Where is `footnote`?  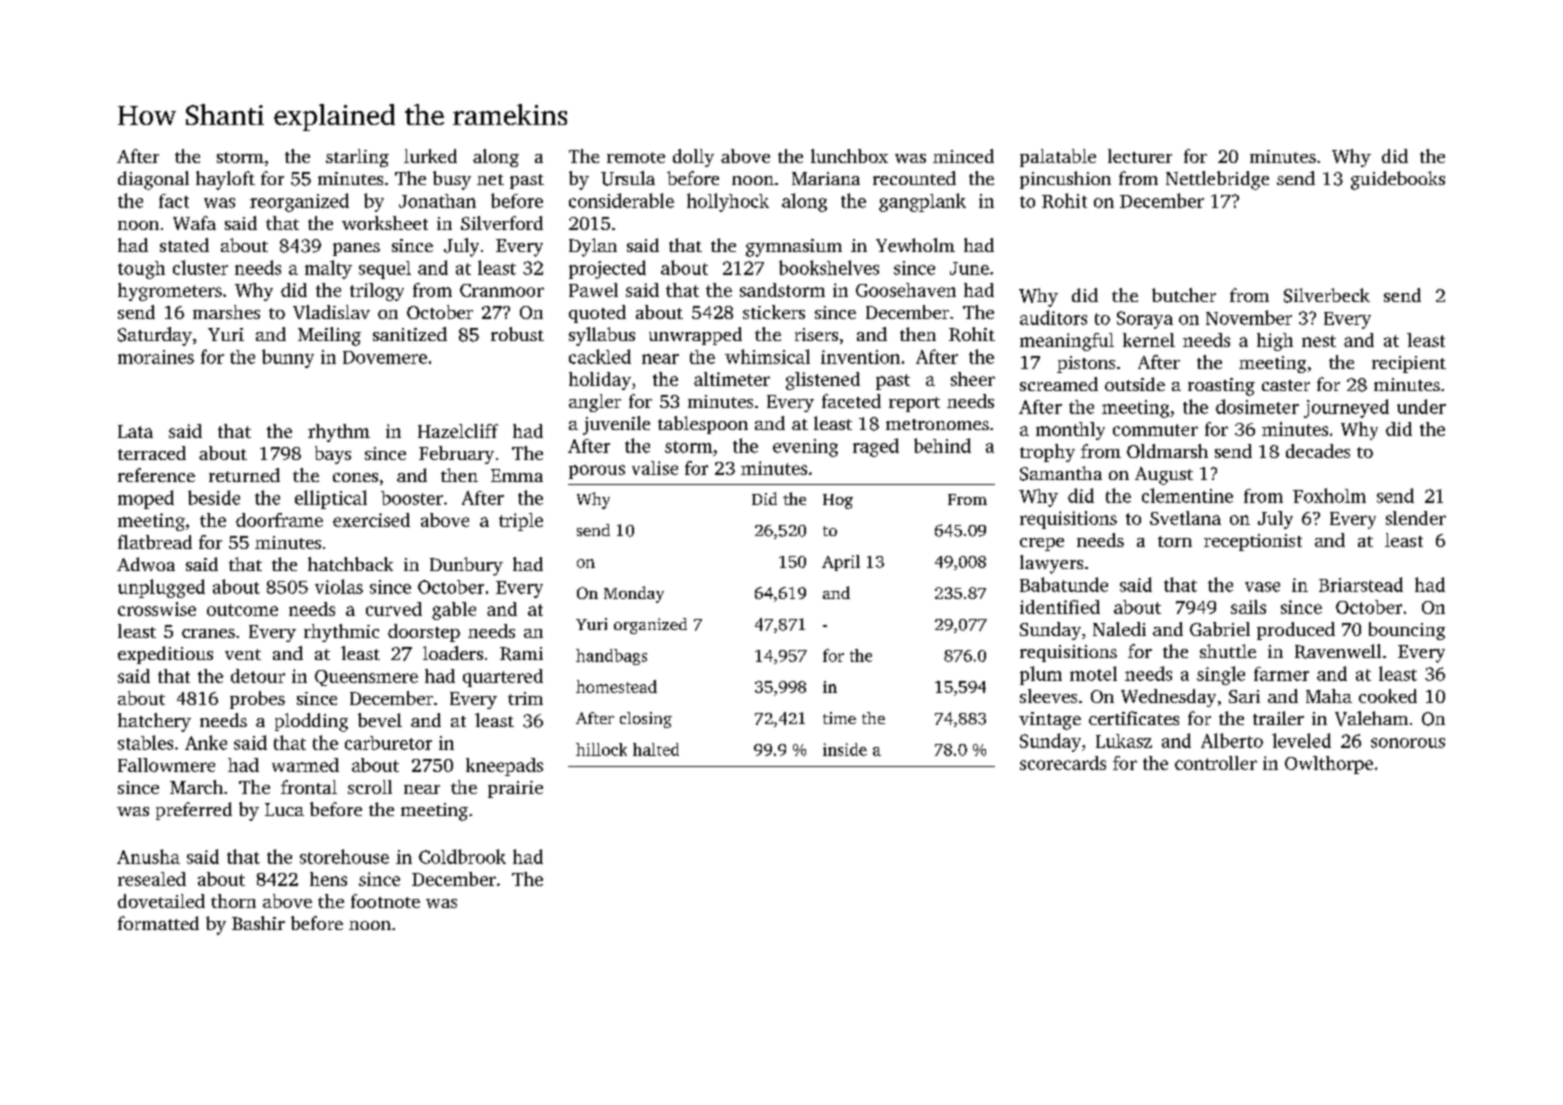 footnote is located at coordinates (385, 901).
